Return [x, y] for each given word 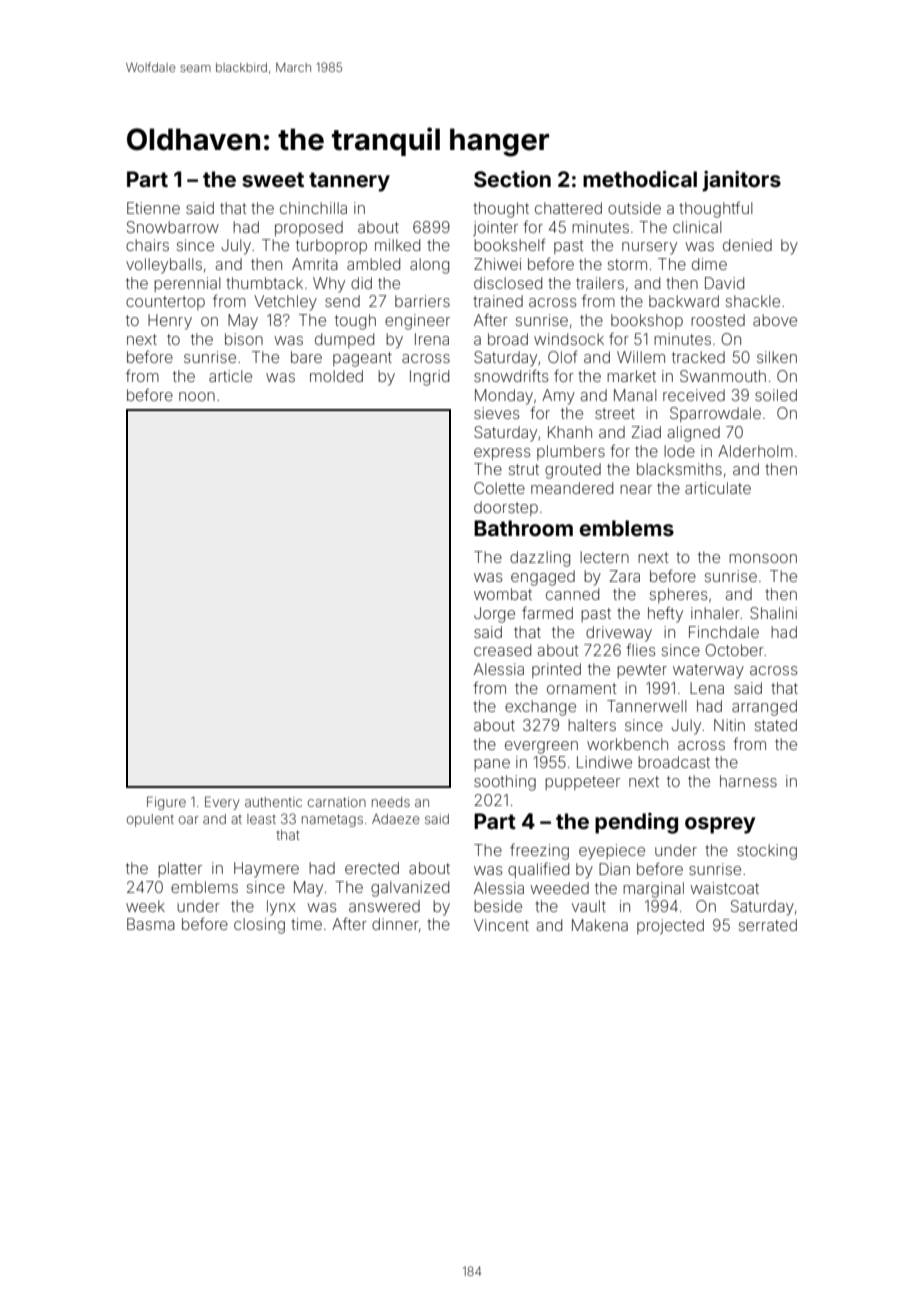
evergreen [541, 747]
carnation [337, 802]
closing [259, 926]
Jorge [494, 615]
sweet [273, 179]
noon [197, 396]
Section [512, 179]
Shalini [773, 613]
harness [748, 781]
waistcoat [725, 888]
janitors [741, 181]
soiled [776, 395]
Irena [432, 339]
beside [498, 906]
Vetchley [285, 303]
